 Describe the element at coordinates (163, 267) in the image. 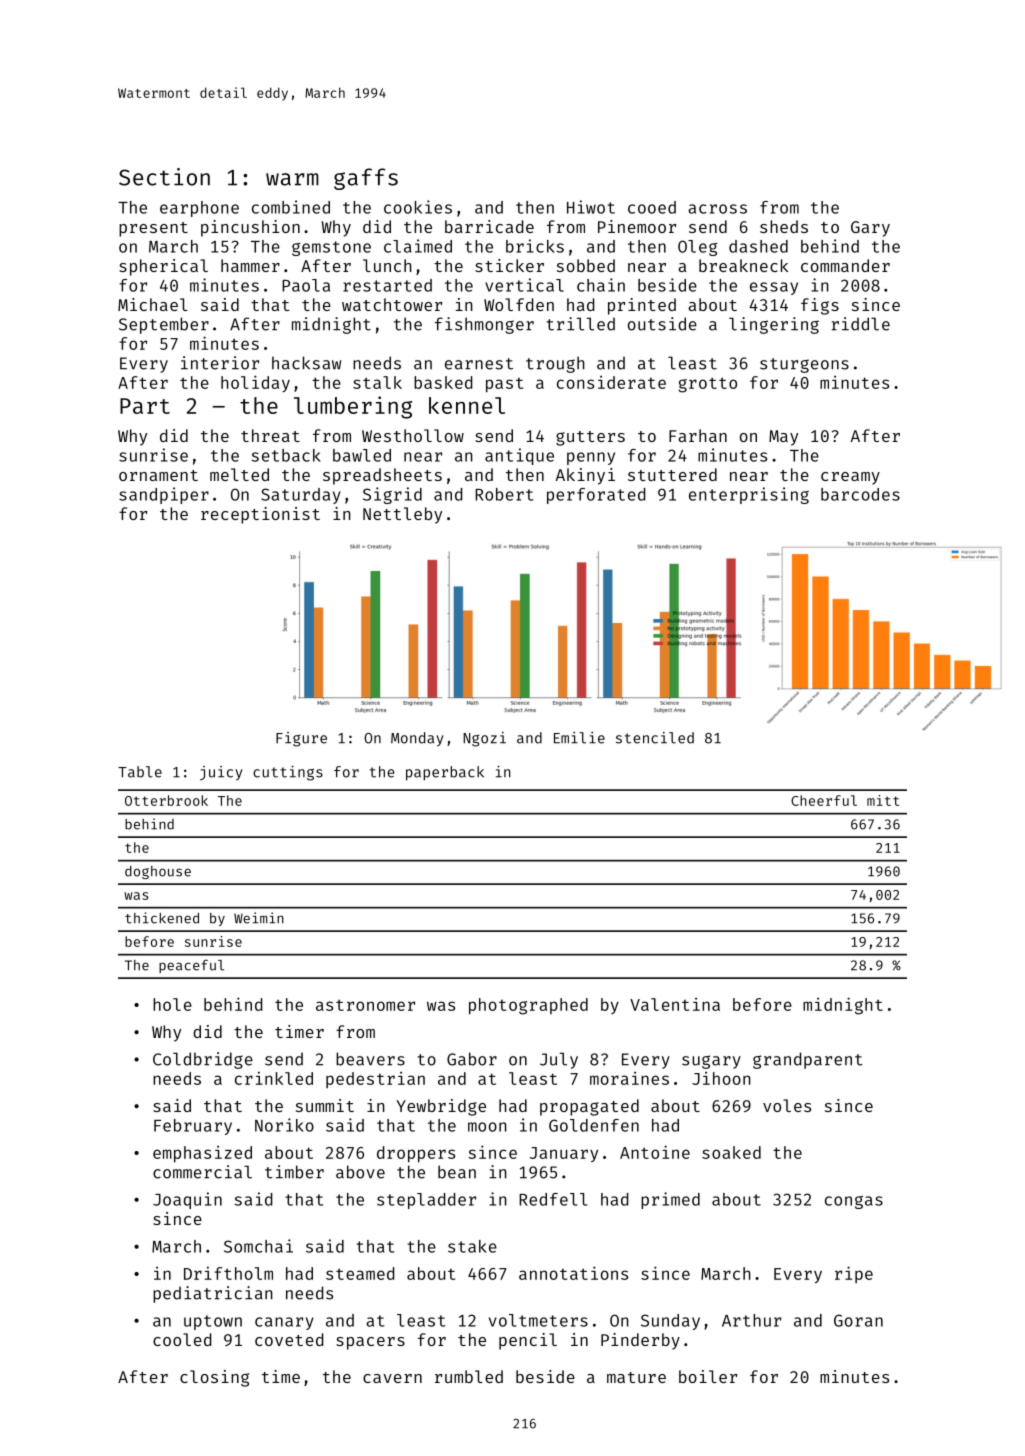

I see `spherical` at that location.
